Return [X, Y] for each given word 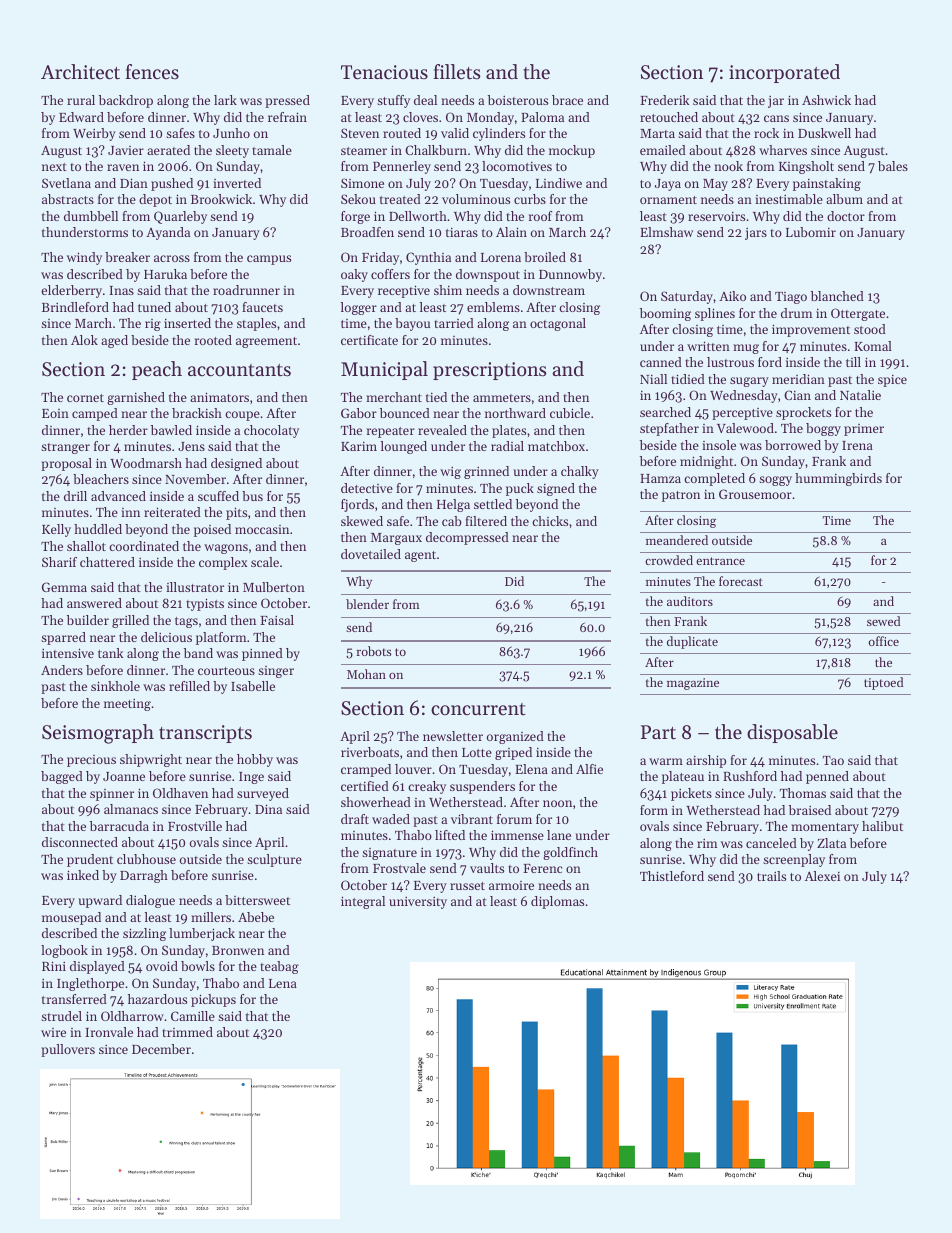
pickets [691, 794]
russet [467, 886]
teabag [279, 967]
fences [152, 72]
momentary [825, 828]
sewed [884, 621]
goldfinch [570, 853]
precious [91, 761]
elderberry [71, 291]
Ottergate [858, 314]
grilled [130, 621]
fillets [457, 72]
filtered [486, 521]
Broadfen [367, 232]
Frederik [665, 100]
